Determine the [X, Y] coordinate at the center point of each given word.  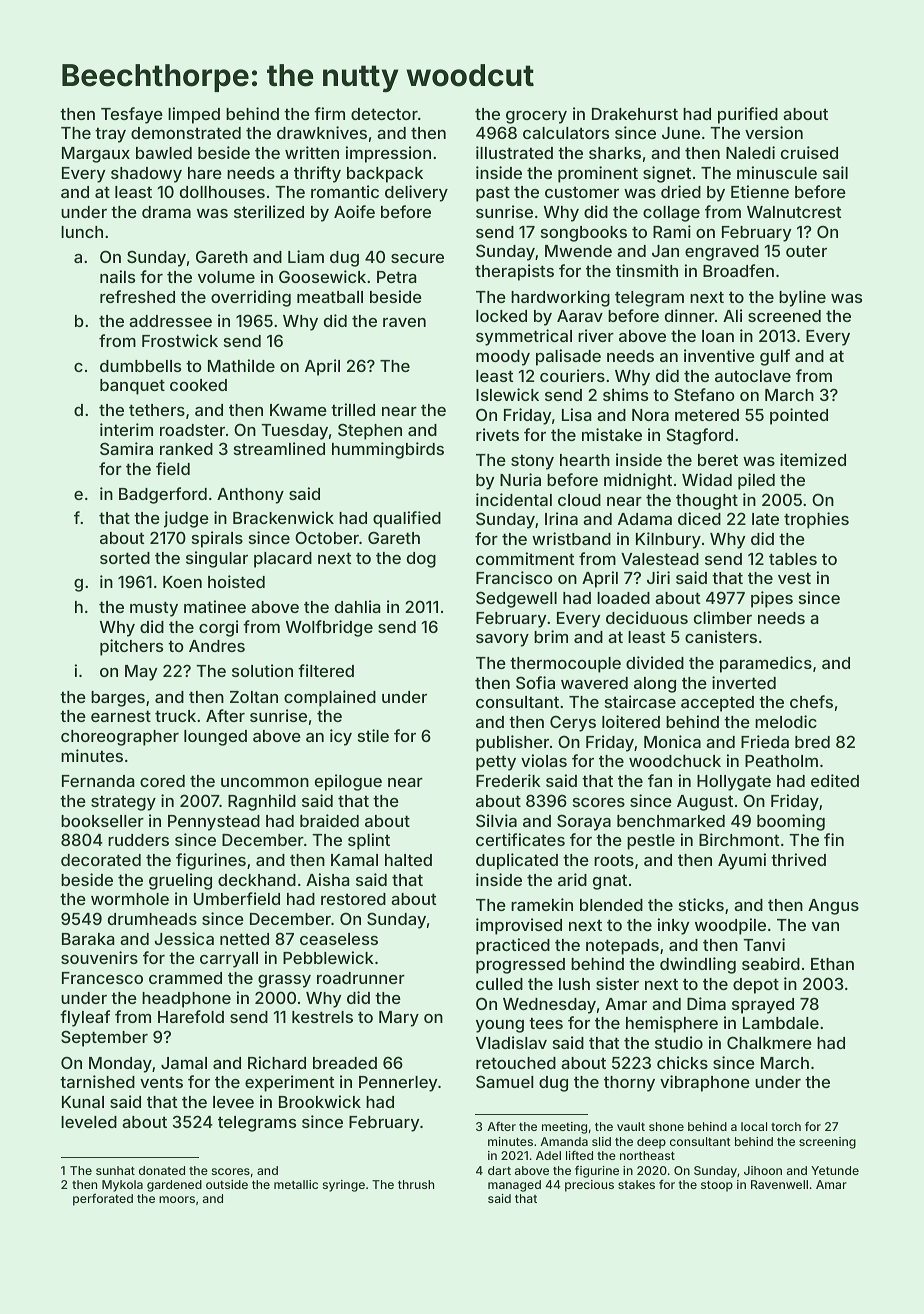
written [312, 152]
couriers [572, 375]
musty [154, 609]
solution [262, 670]
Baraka [88, 939]
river [596, 335]
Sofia [535, 682]
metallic [296, 1184]
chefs [811, 701]
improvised [519, 926]
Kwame [298, 410]
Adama [645, 519]
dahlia [358, 606]
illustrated [514, 152]
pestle [651, 842]
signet [667, 174]
